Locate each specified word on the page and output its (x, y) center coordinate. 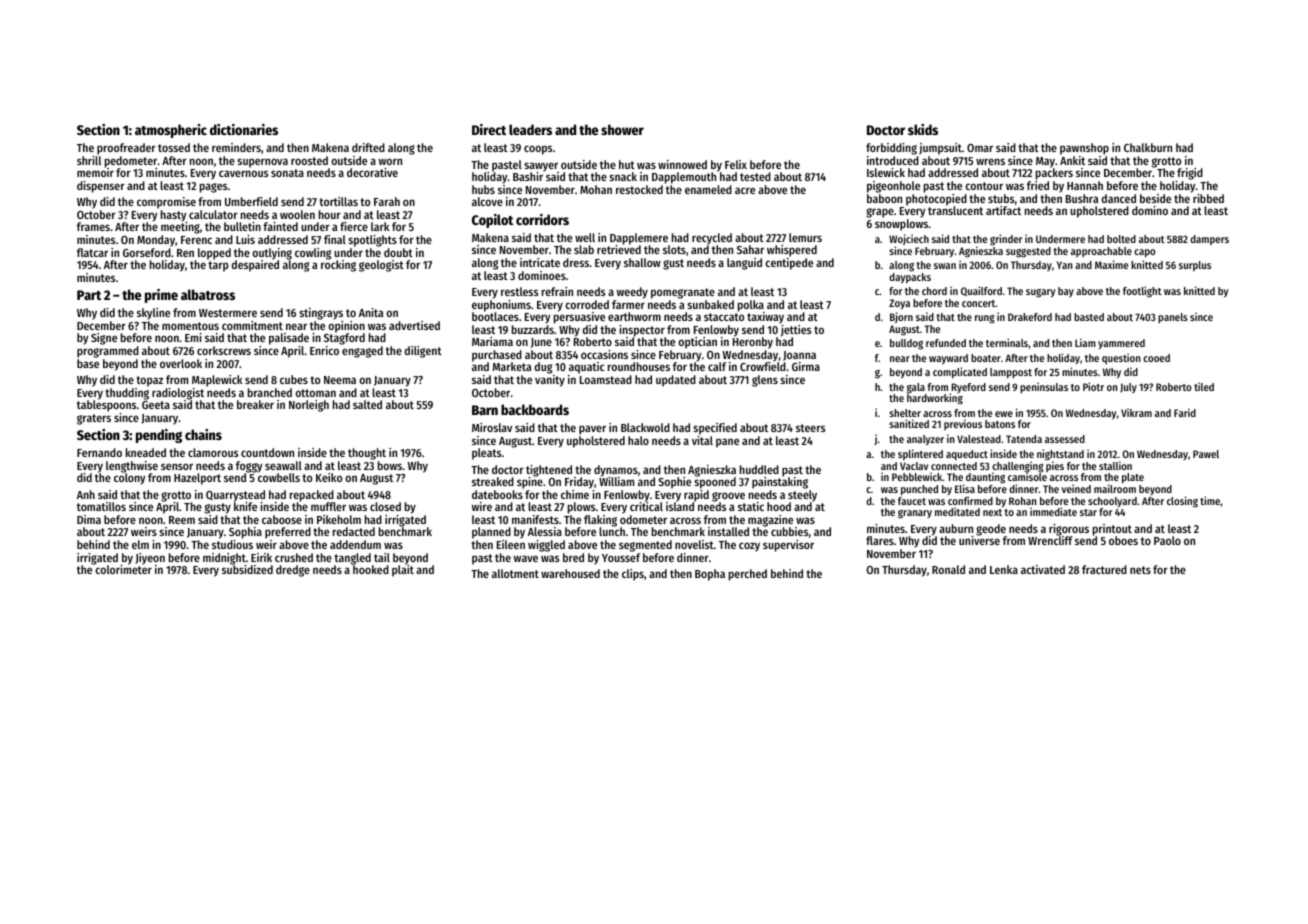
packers (1054, 174)
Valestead (979, 439)
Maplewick (217, 381)
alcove (487, 201)
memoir (95, 172)
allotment (515, 573)
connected (954, 466)
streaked (493, 481)
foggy (249, 467)
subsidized (247, 569)
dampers (1209, 240)
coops (538, 150)
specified (715, 429)
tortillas (338, 201)
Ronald (948, 569)
